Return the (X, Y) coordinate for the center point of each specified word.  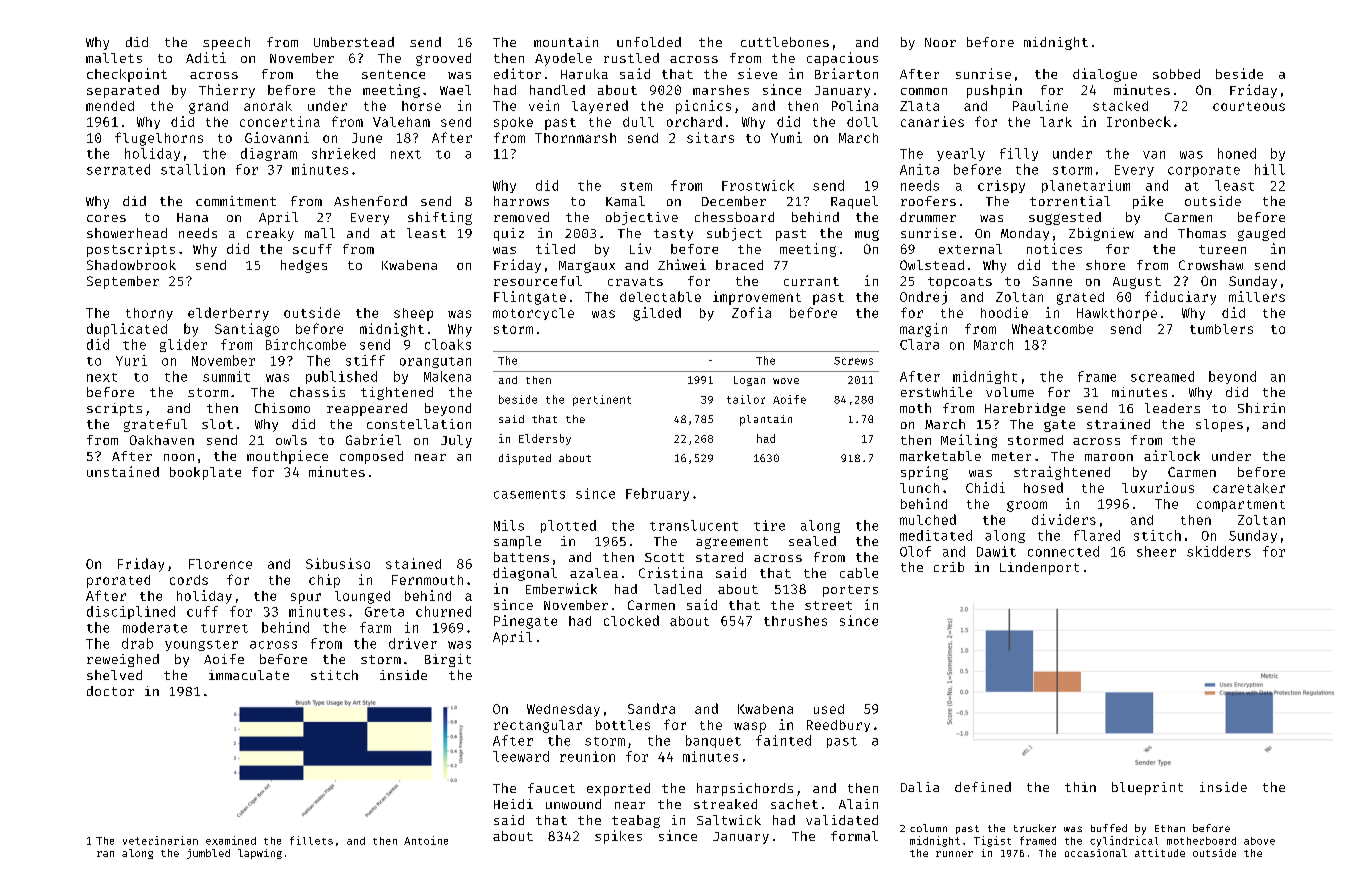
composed (371, 457)
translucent (694, 525)
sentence (393, 74)
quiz (509, 234)
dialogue (1105, 75)
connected (1063, 551)
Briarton (846, 73)
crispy (1001, 186)
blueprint (1147, 788)
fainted (783, 740)
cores (106, 218)
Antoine (426, 840)
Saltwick (729, 820)
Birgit (448, 660)
